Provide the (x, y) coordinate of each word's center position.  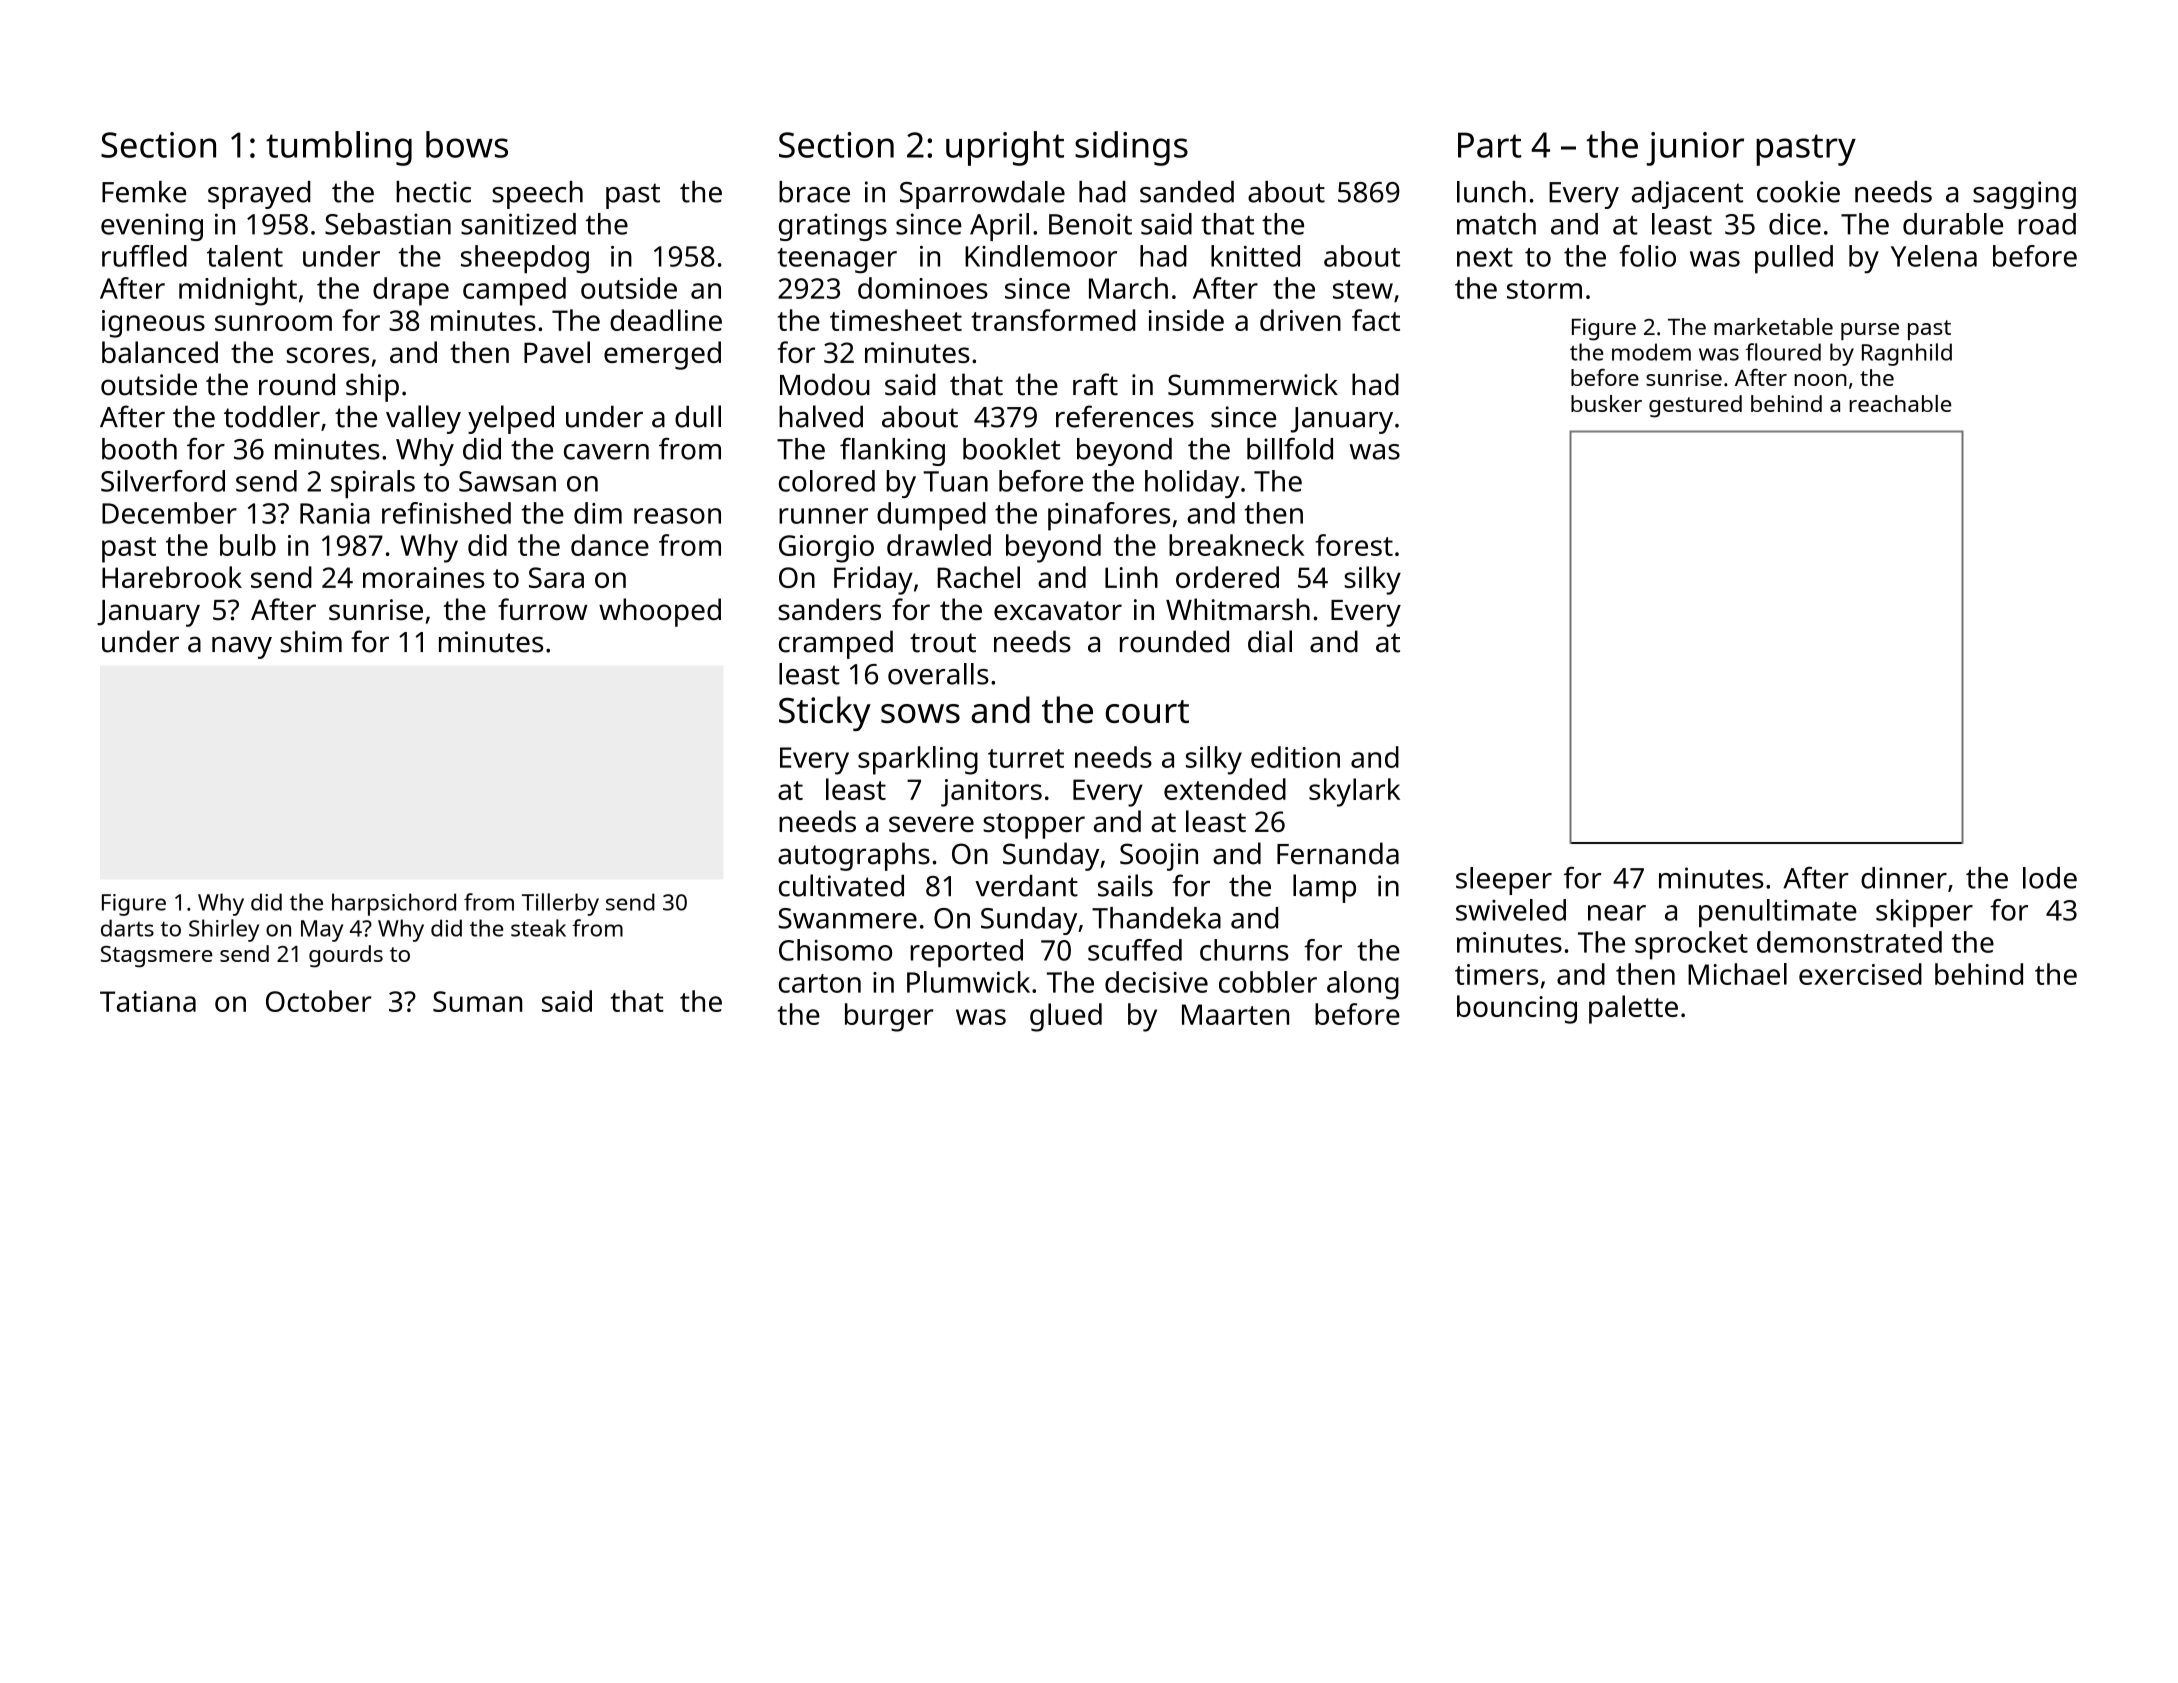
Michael (1737, 974)
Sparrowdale (982, 195)
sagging (2024, 195)
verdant (1026, 886)
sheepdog (525, 259)
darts (127, 928)
